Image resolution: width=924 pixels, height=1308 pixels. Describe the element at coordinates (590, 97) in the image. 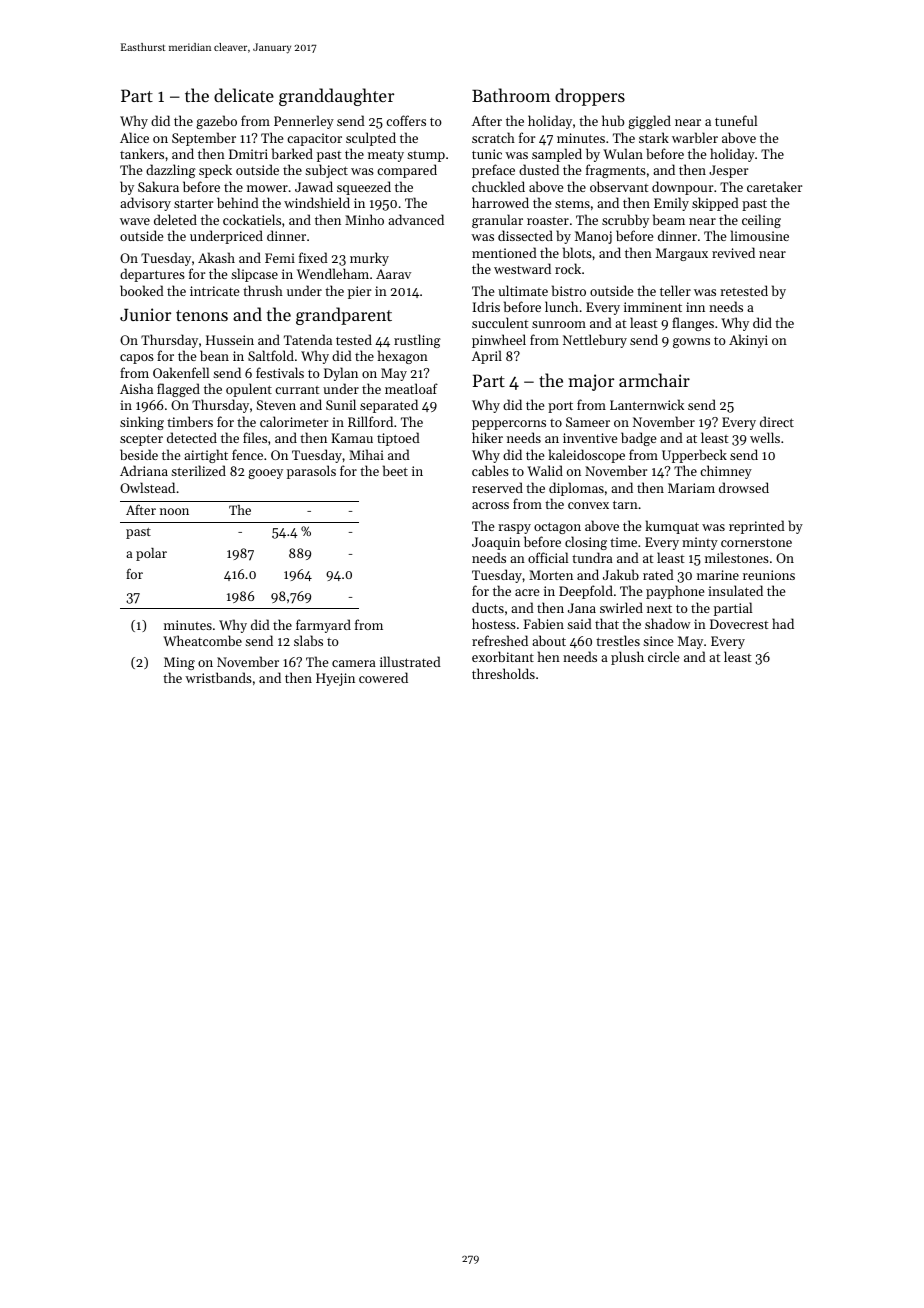

I see `droppers` at that location.
